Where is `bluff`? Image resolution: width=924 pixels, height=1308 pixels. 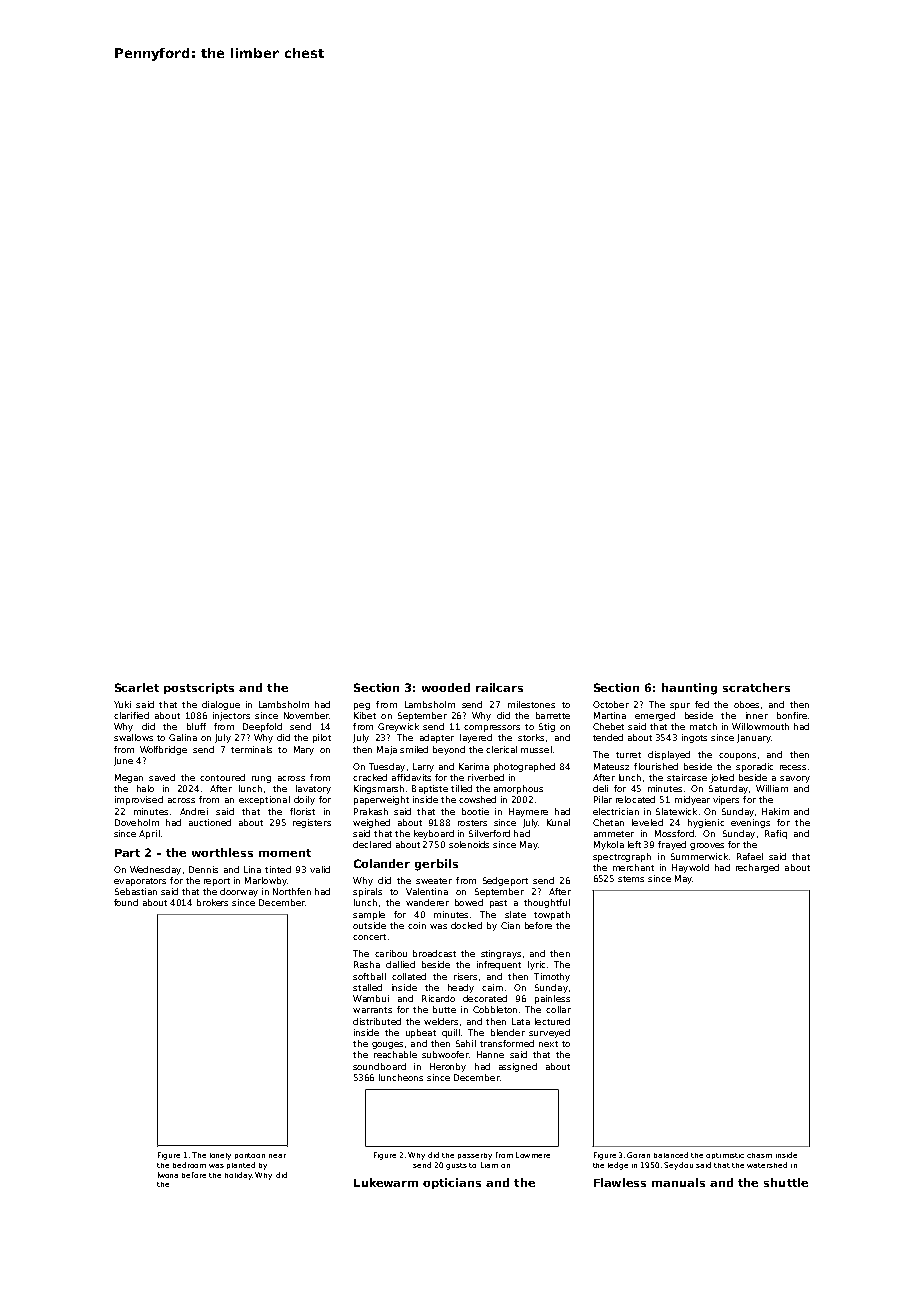 bluff is located at coordinates (196, 726).
